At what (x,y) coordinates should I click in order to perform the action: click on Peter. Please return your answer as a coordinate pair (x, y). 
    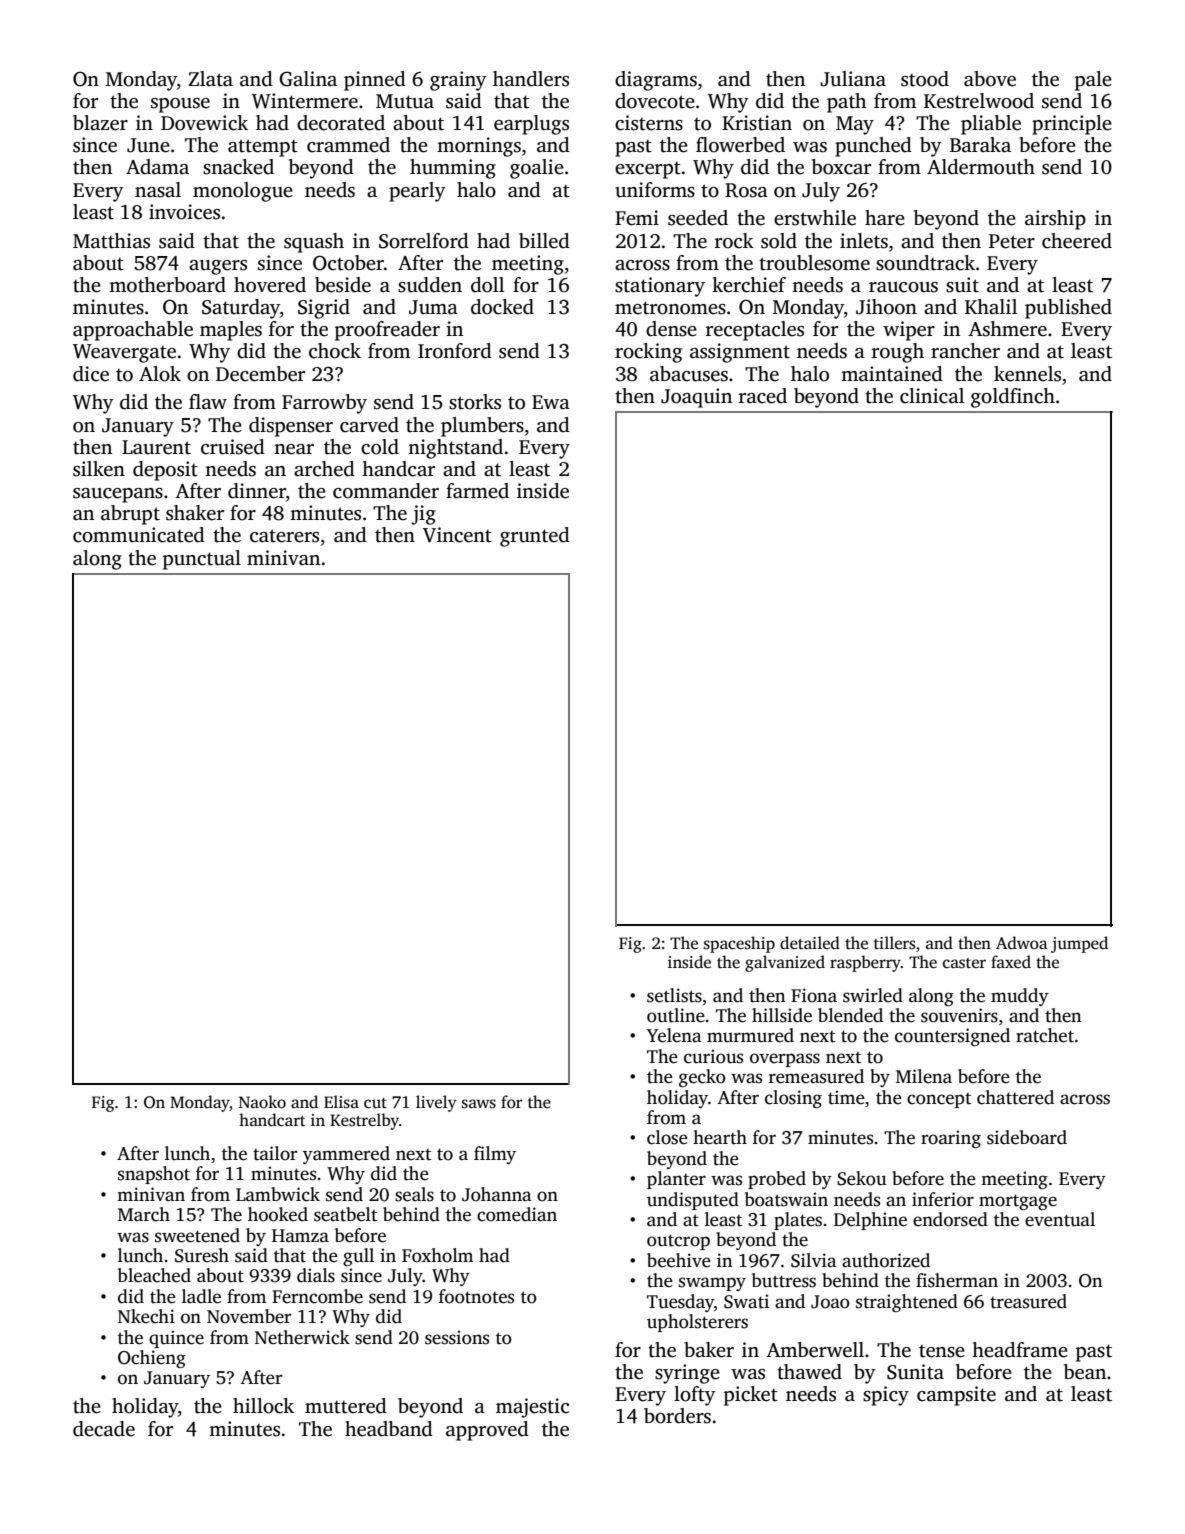
    Looking at the image, I should click on (1012, 241).
